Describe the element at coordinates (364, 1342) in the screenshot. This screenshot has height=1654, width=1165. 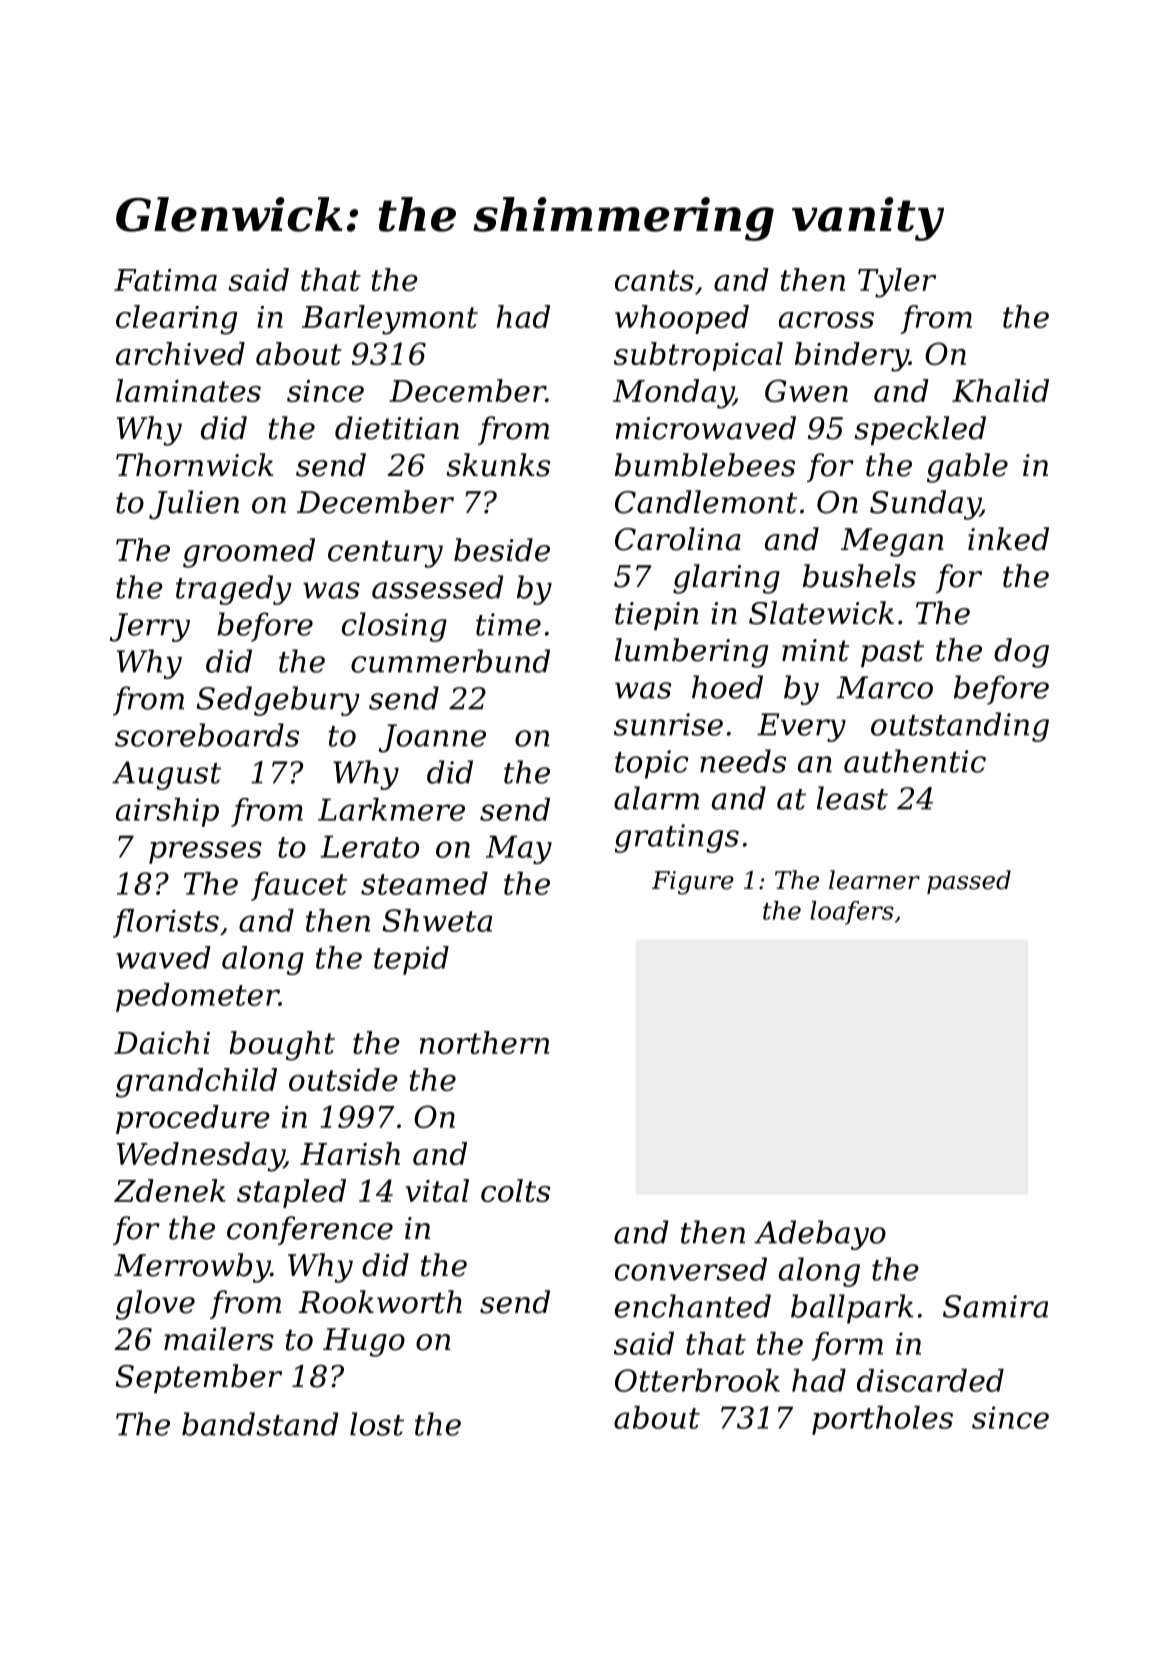
I see `Hugo` at that location.
